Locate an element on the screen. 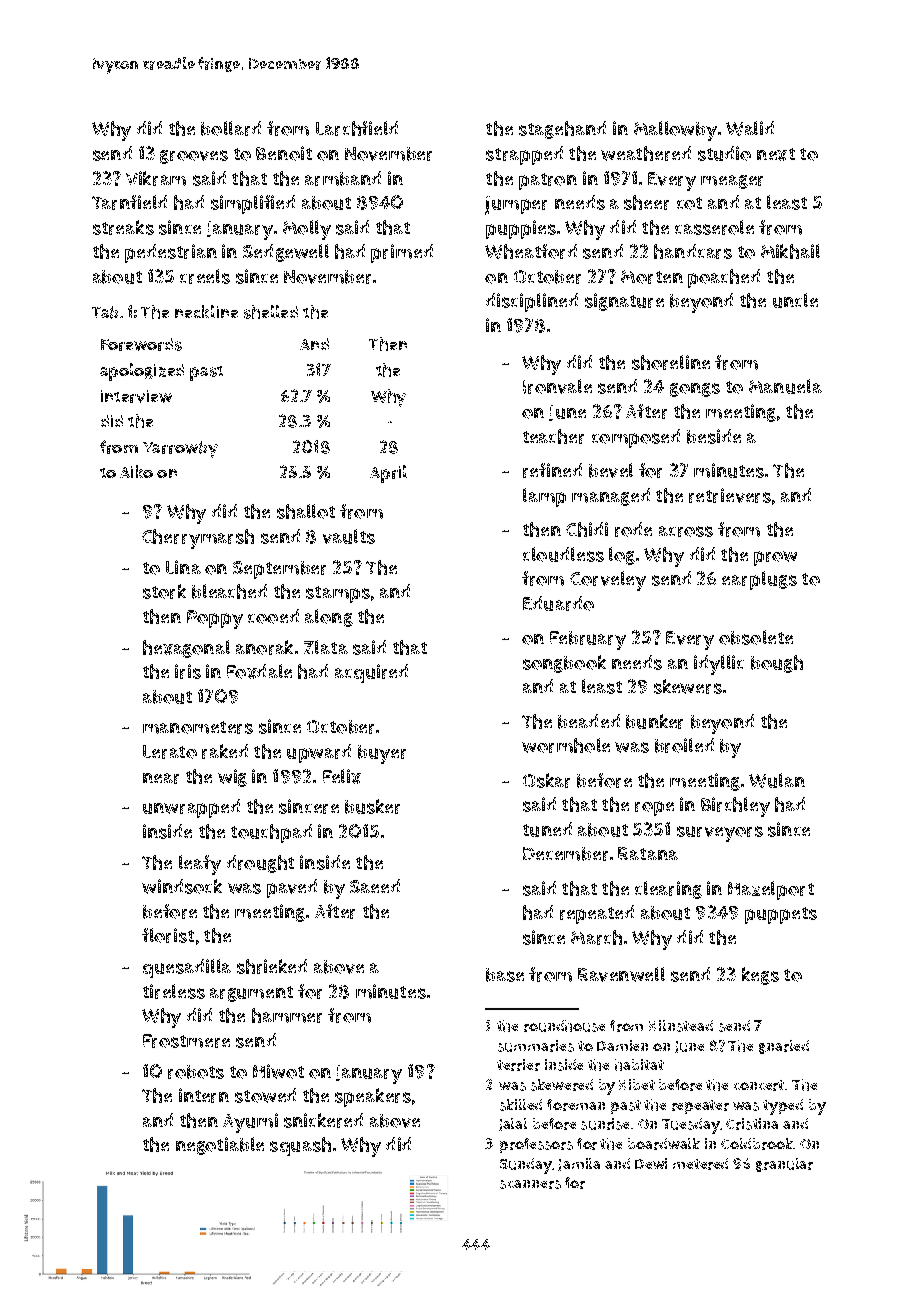 This screenshot has width=924, height=1311. Saeed is located at coordinates (375, 886).
